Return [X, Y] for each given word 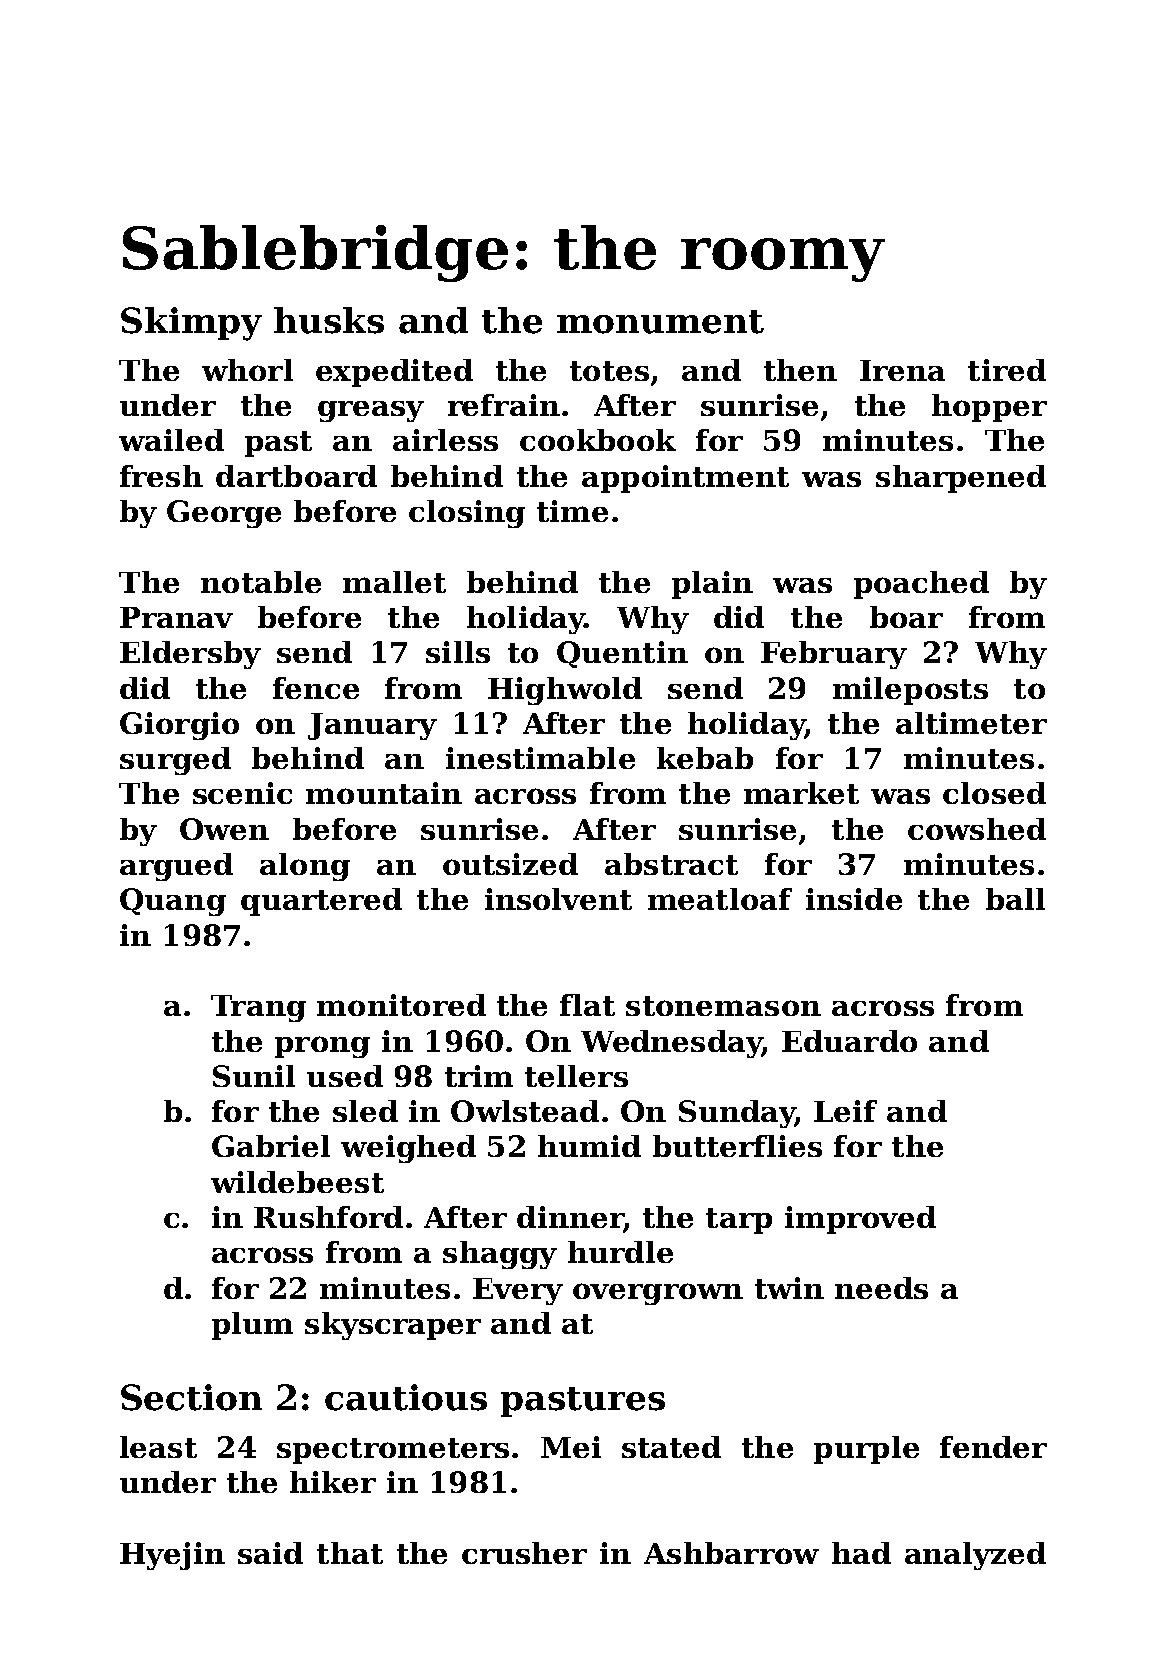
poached [921, 585]
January [372, 726]
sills [458, 652]
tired [1007, 370]
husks [329, 320]
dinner [570, 1217]
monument [660, 322]
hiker [333, 1482]
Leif [845, 1111]
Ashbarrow [731, 1553]
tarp [739, 1221]
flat [587, 1005]
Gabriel [271, 1146]
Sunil [254, 1076]
